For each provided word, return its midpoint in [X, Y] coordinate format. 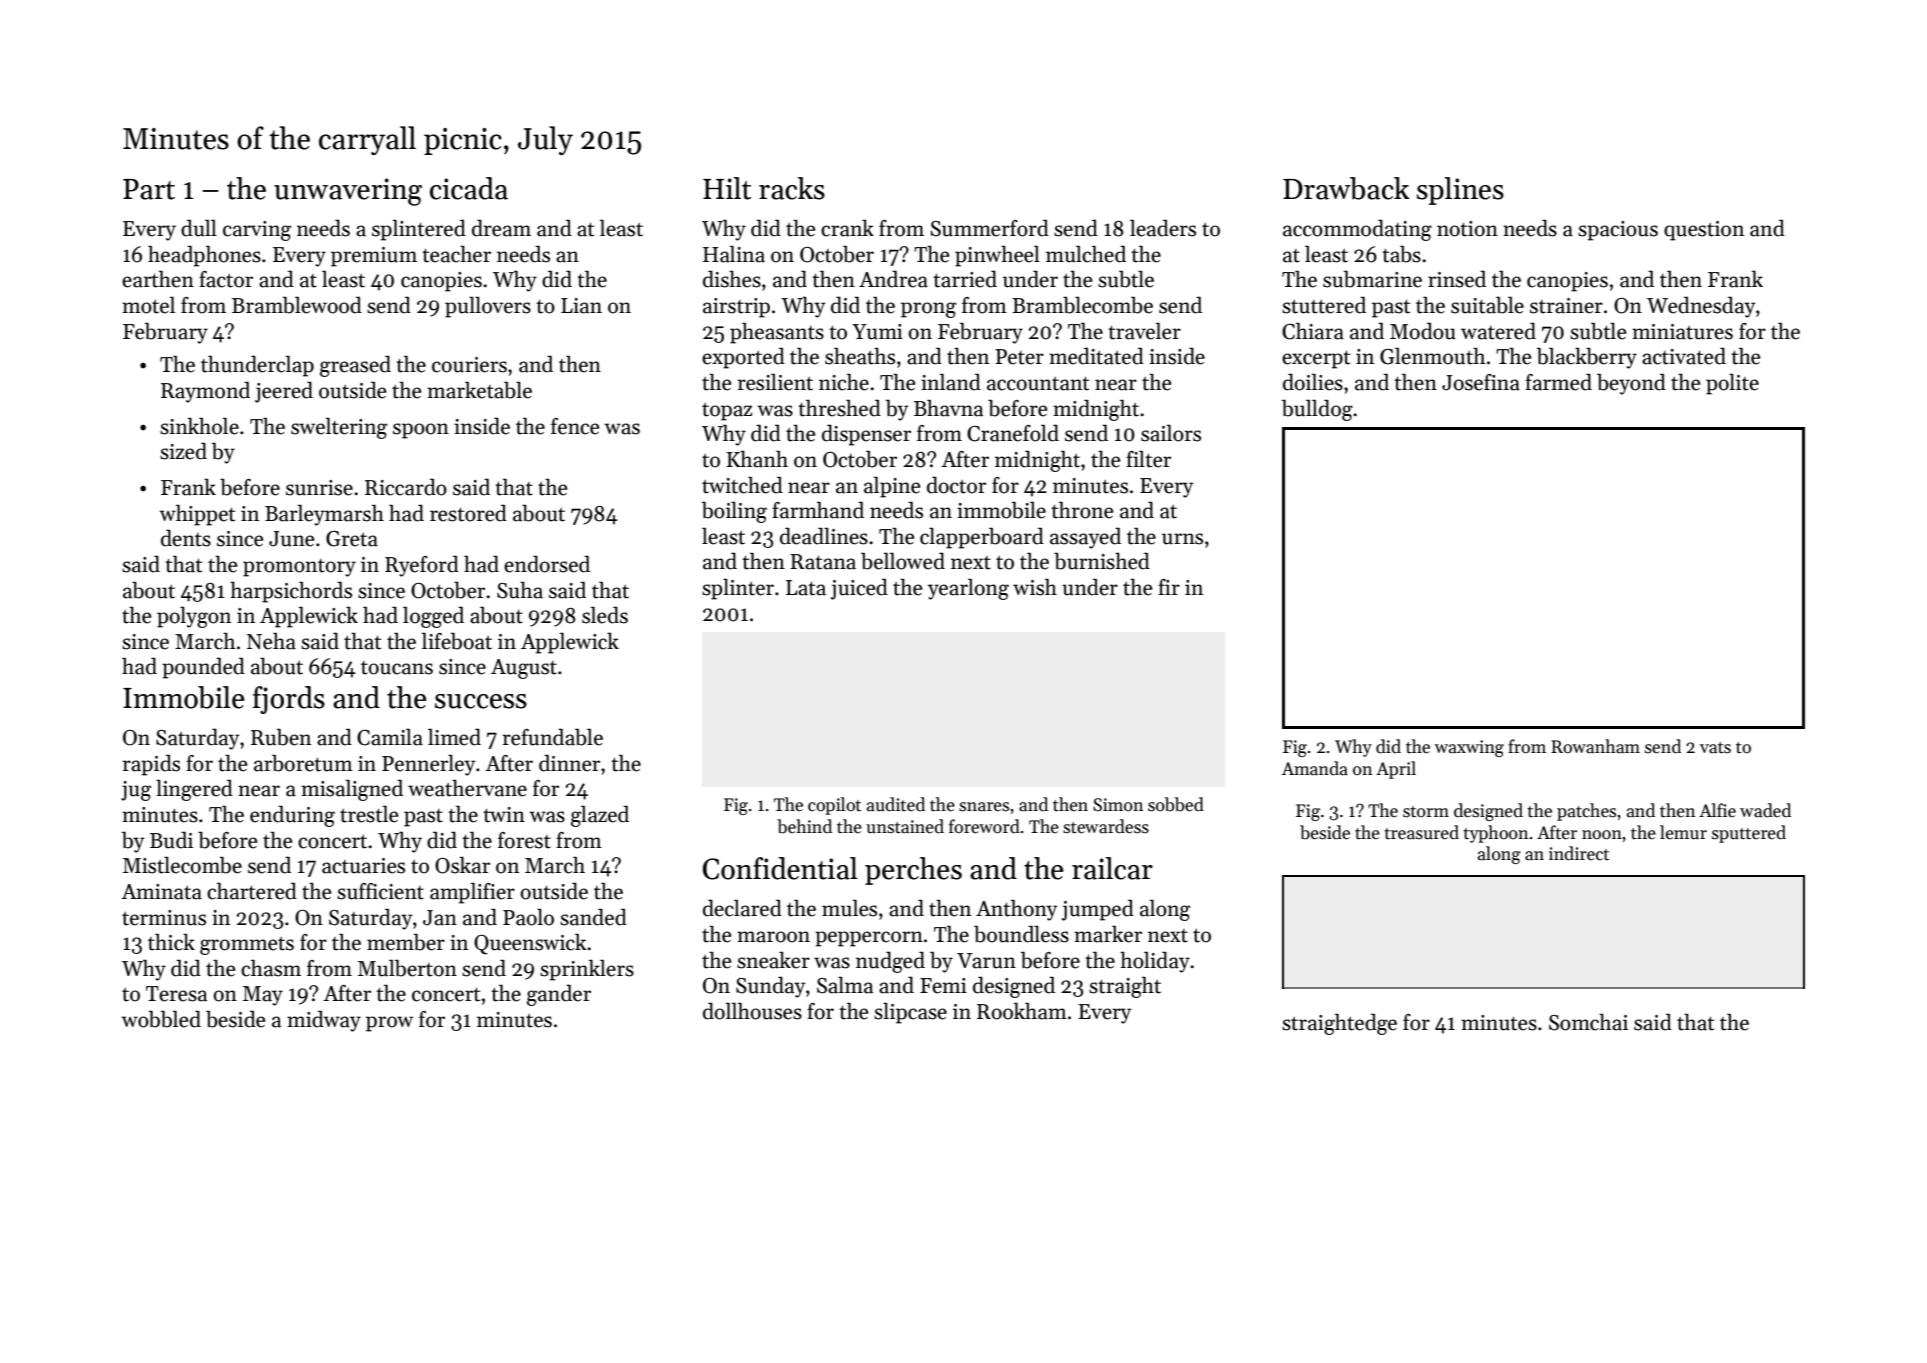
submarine [1372, 279]
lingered [194, 790]
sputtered [1749, 834]
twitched [742, 485]
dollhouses [752, 1011]
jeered [284, 392]
